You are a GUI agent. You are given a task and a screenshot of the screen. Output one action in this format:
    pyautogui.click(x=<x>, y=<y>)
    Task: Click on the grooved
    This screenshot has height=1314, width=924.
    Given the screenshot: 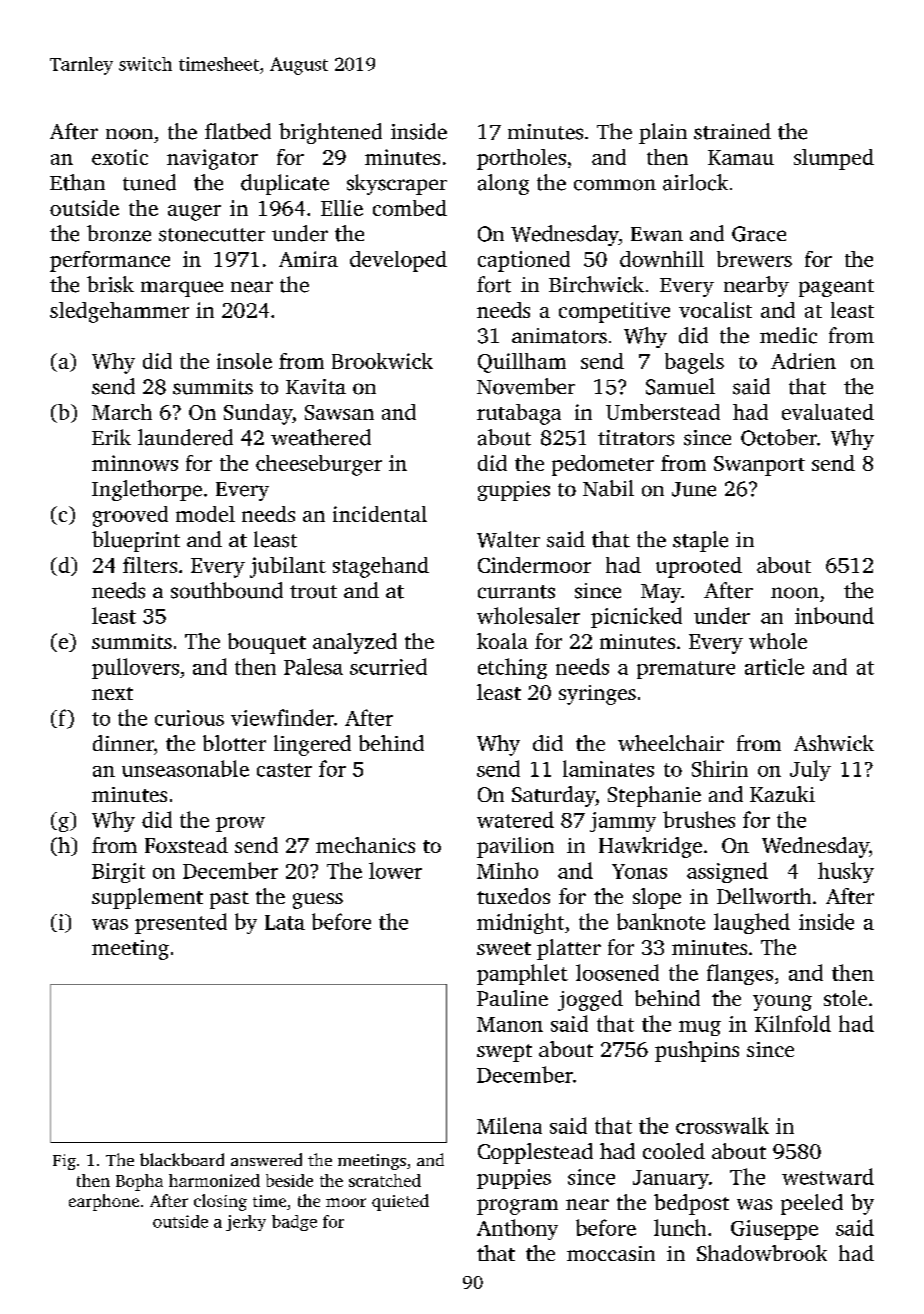 What is the action you would take?
    pyautogui.click(x=130, y=516)
